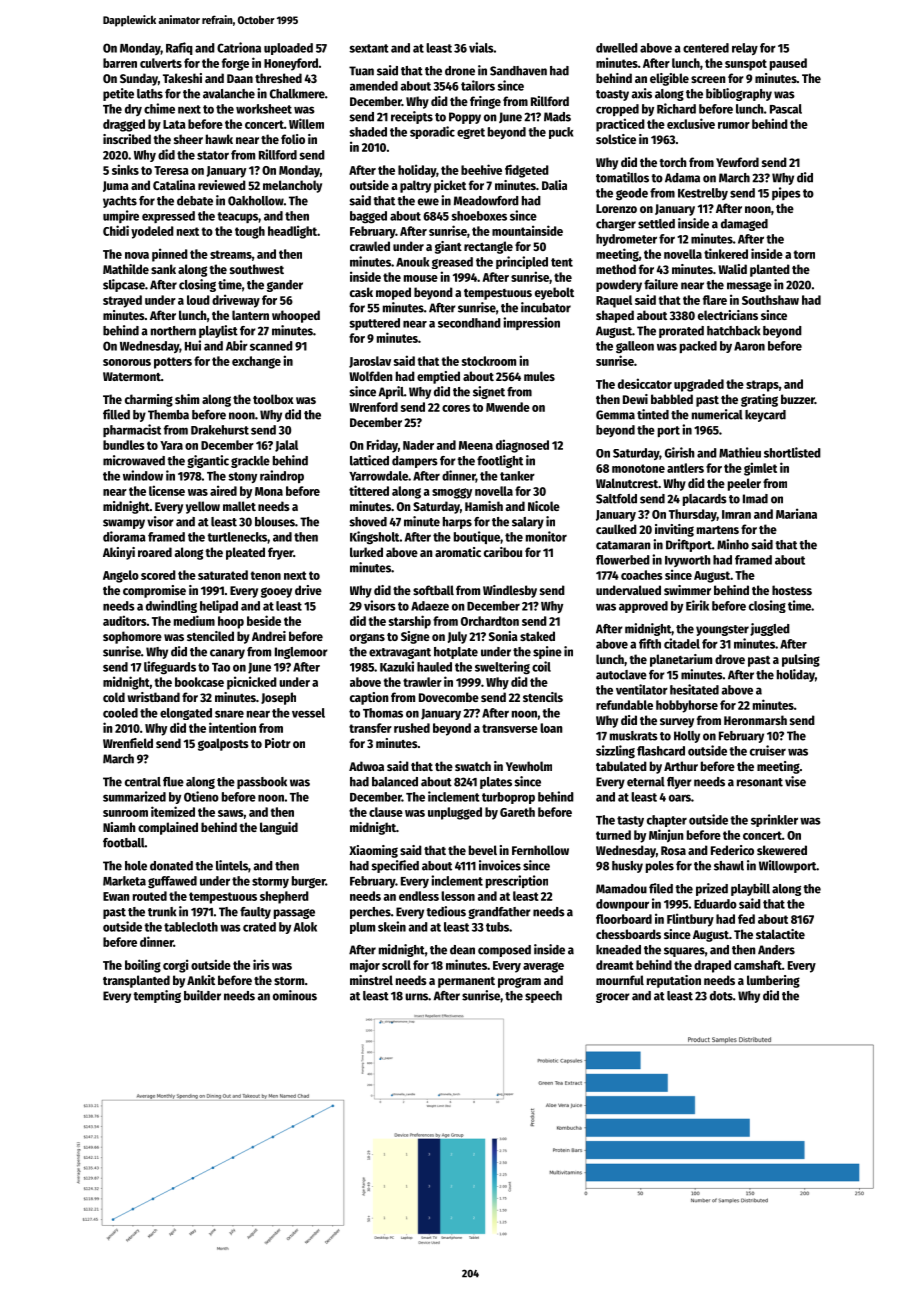 The width and height of the page is (924, 1308). I want to click on pipes, so click(786, 193).
